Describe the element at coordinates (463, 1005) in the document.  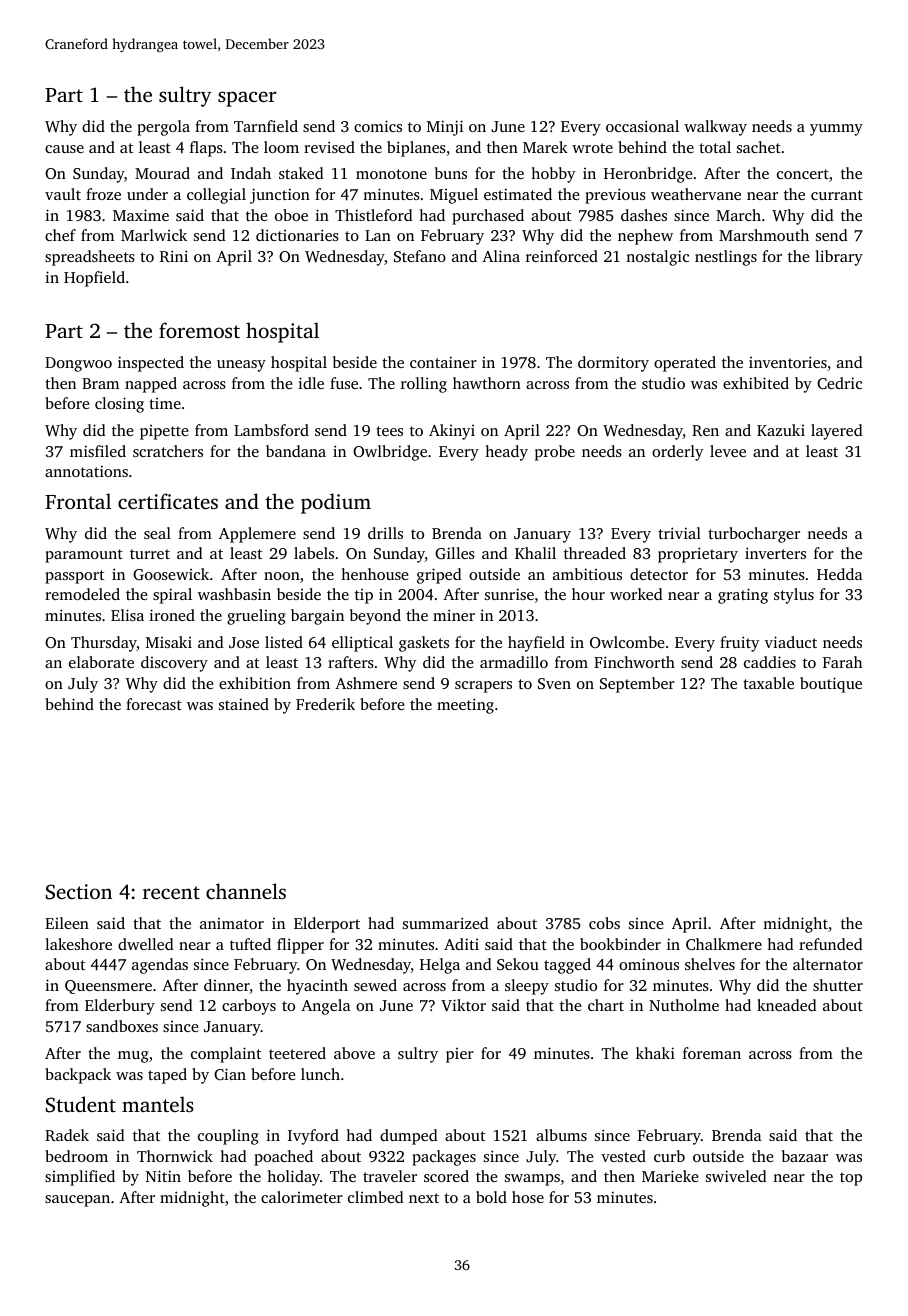
I see `Viktor` at that location.
